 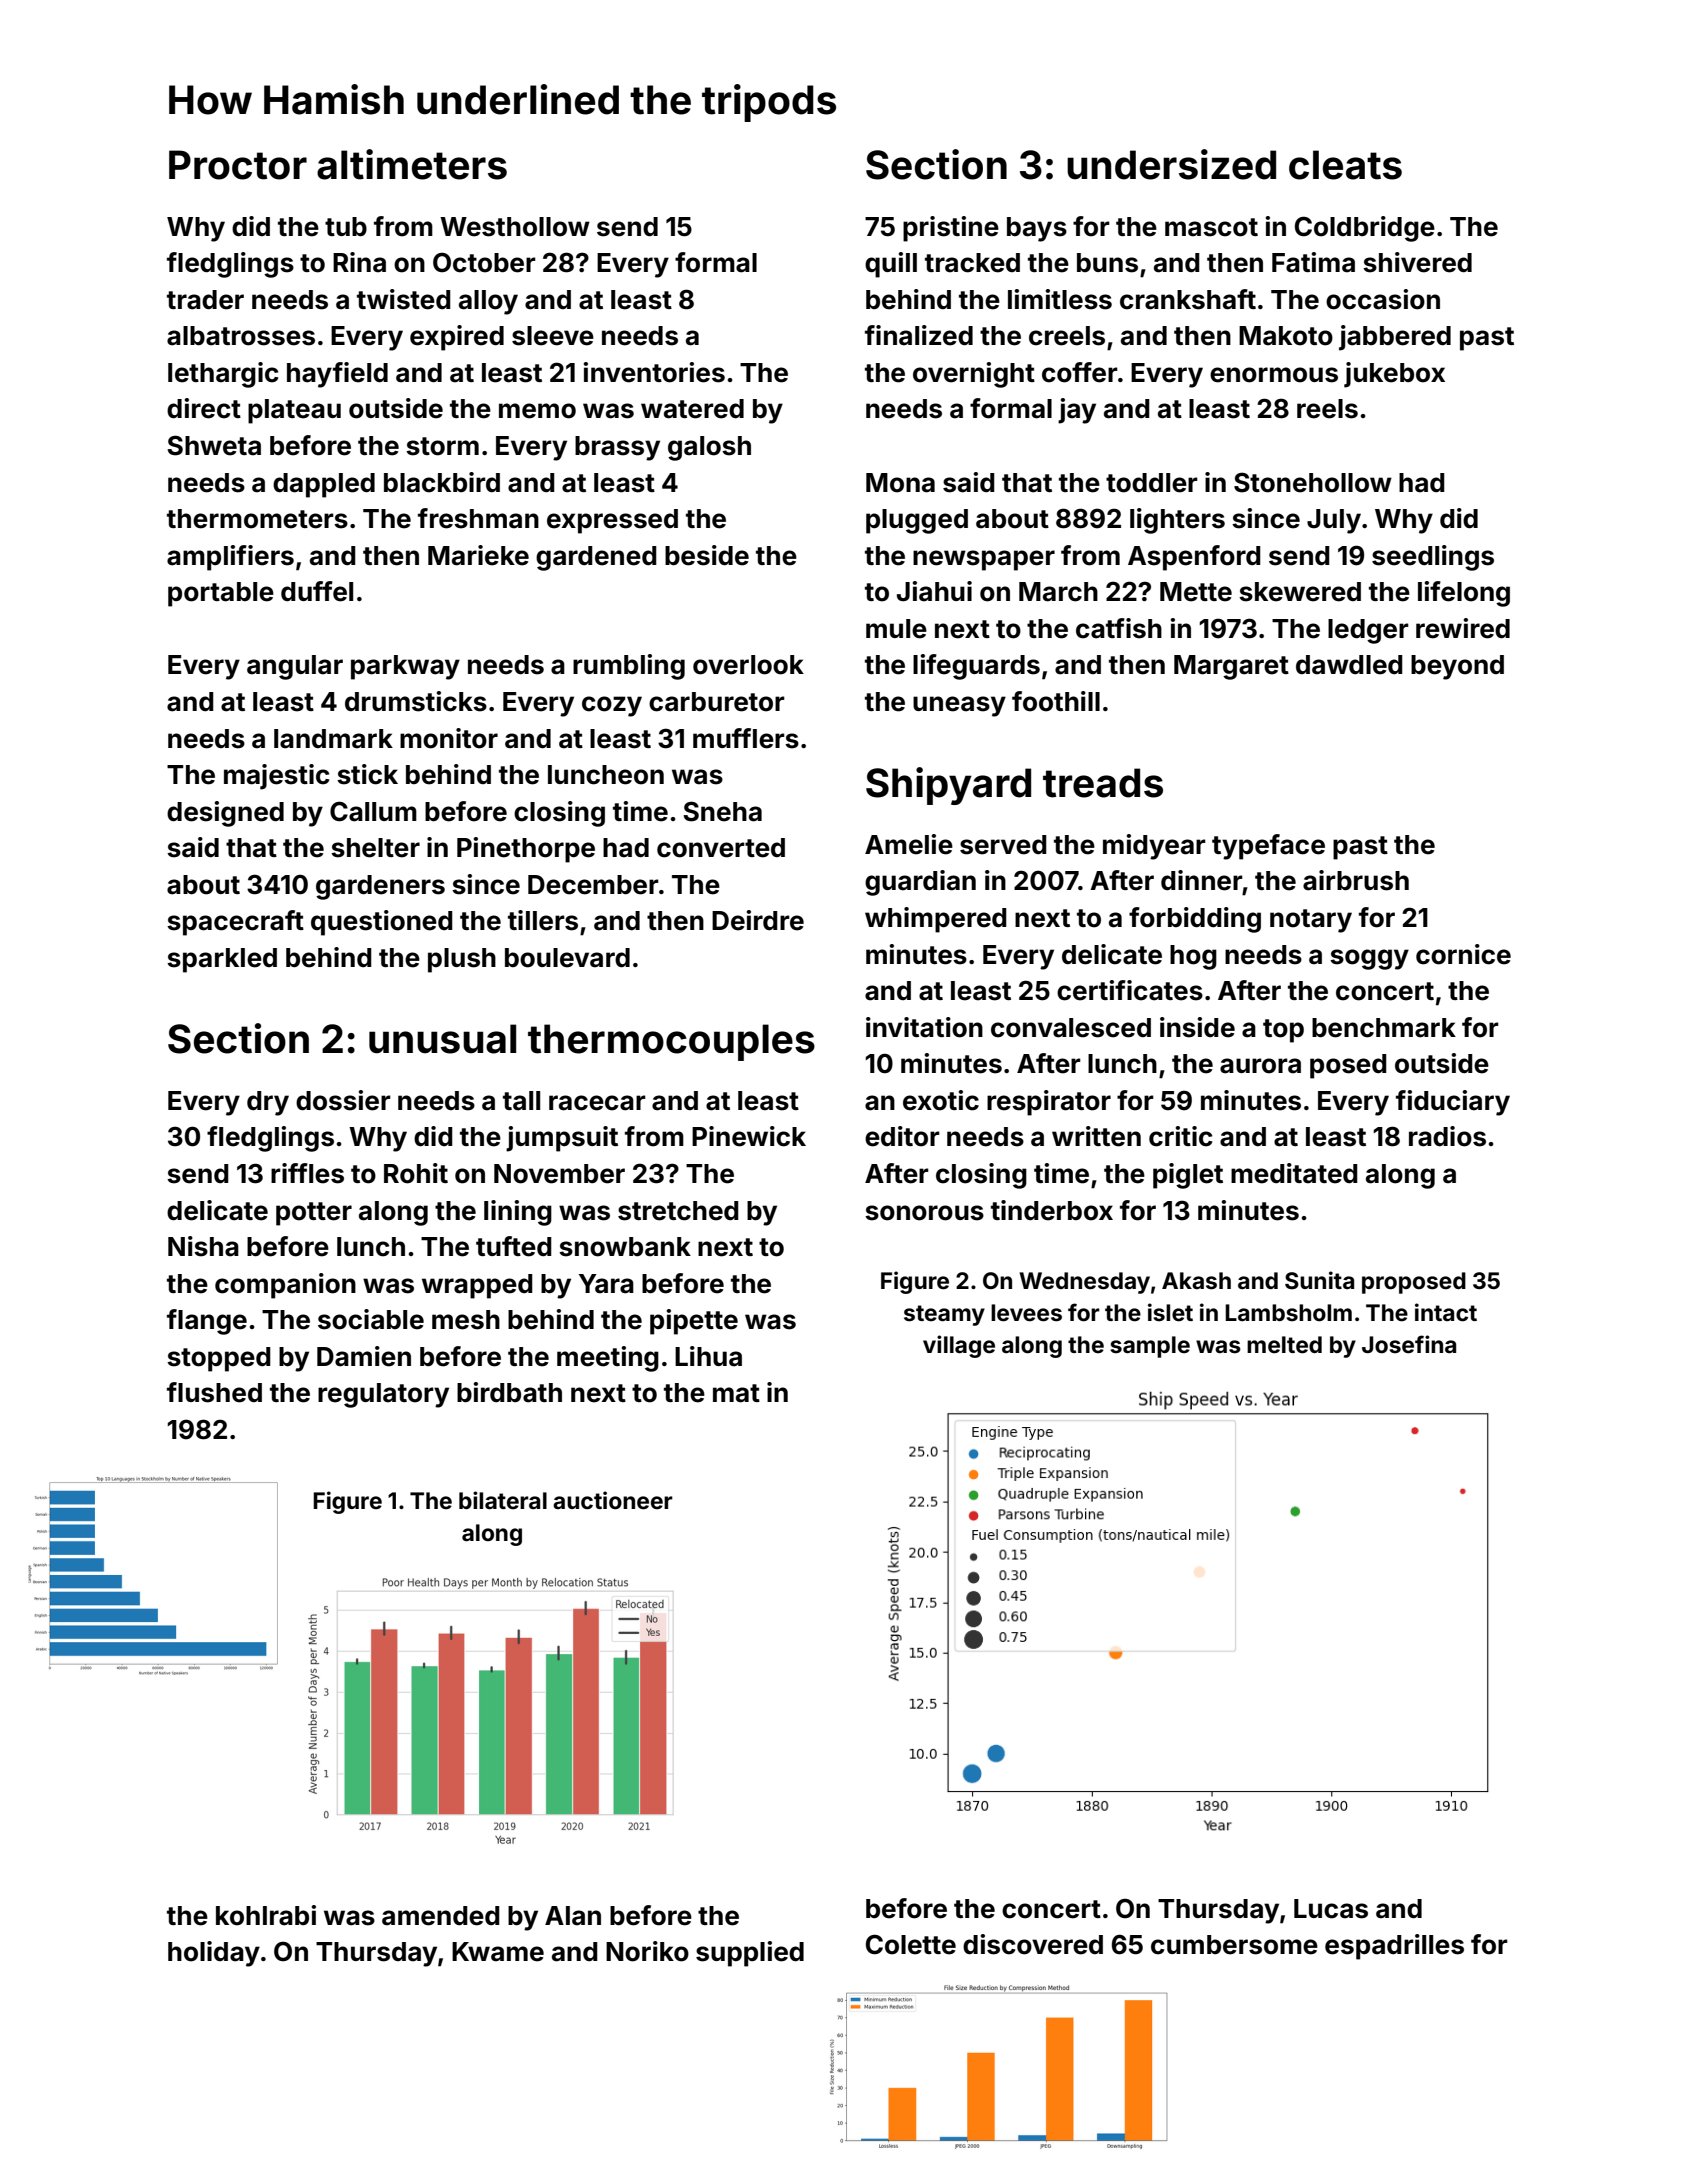 What do you see at coordinates (1193, 957) in the screenshot?
I see `hog` at bounding box center [1193, 957].
